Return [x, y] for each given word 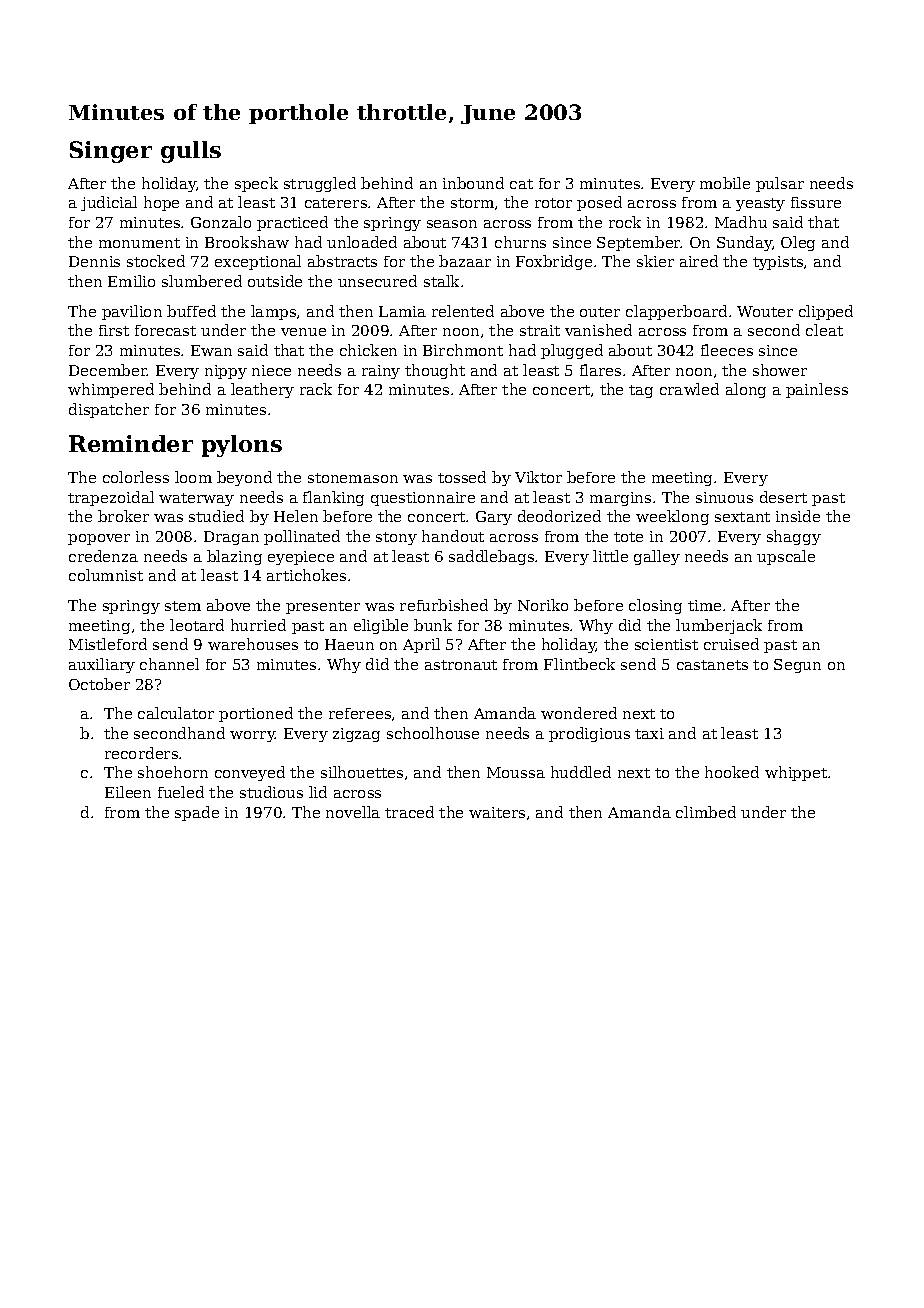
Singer [111, 152]
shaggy [794, 537]
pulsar [780, 184]
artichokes [306, 575]
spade [197, 813]
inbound [473, 183]
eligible [381, 626]
